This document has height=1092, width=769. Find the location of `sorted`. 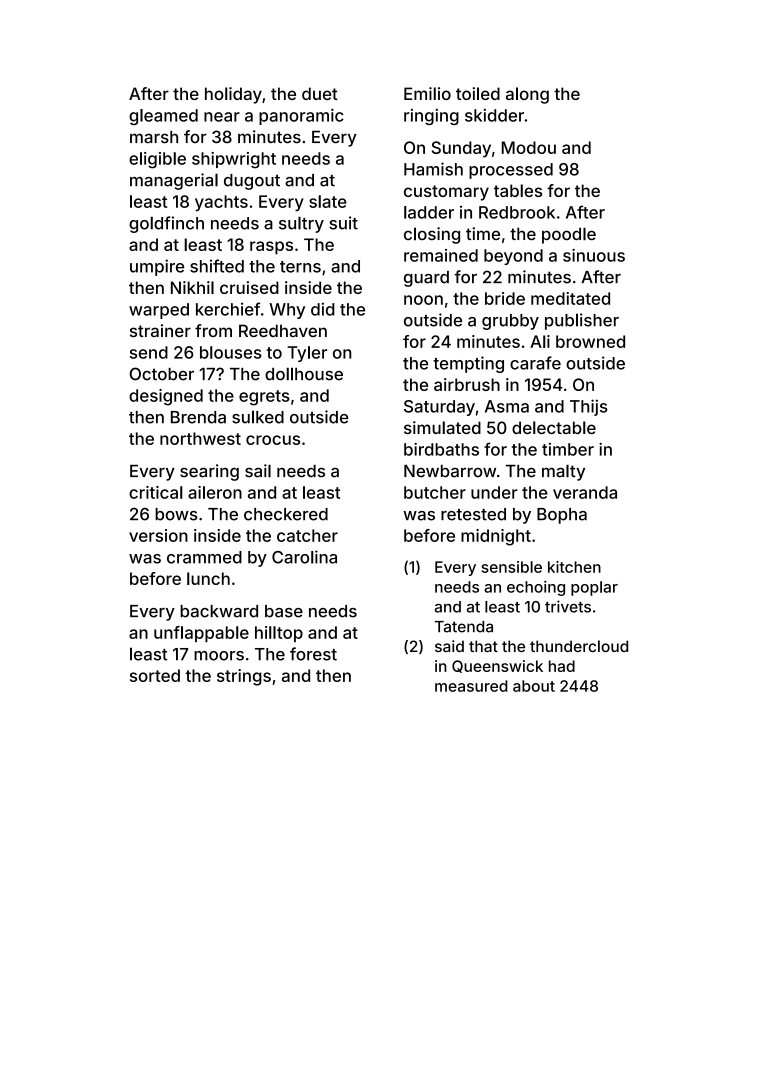

sorted is located at coordinates (155, 675).
